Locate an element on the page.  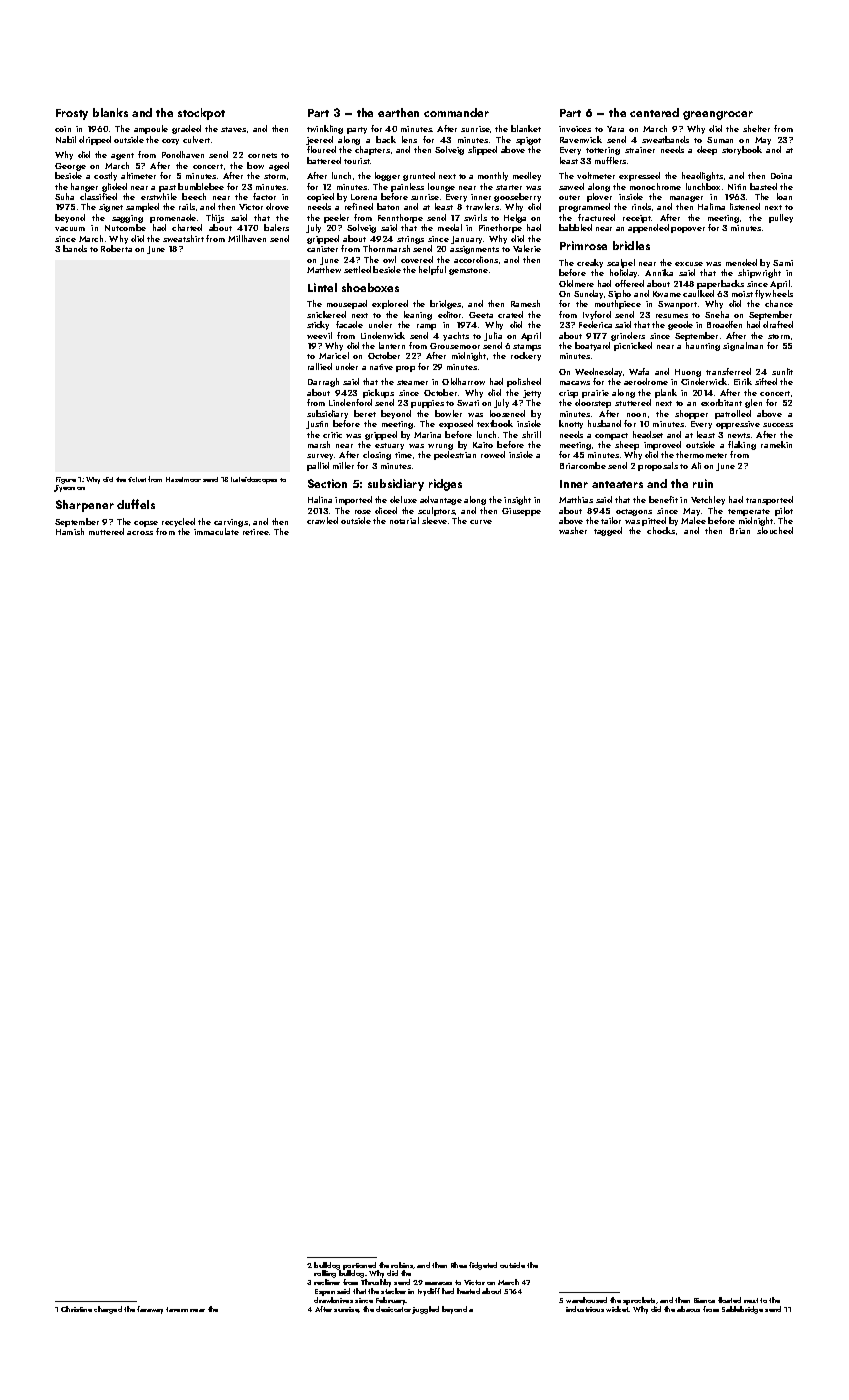
retiree is located at coordinates (256, 532).
